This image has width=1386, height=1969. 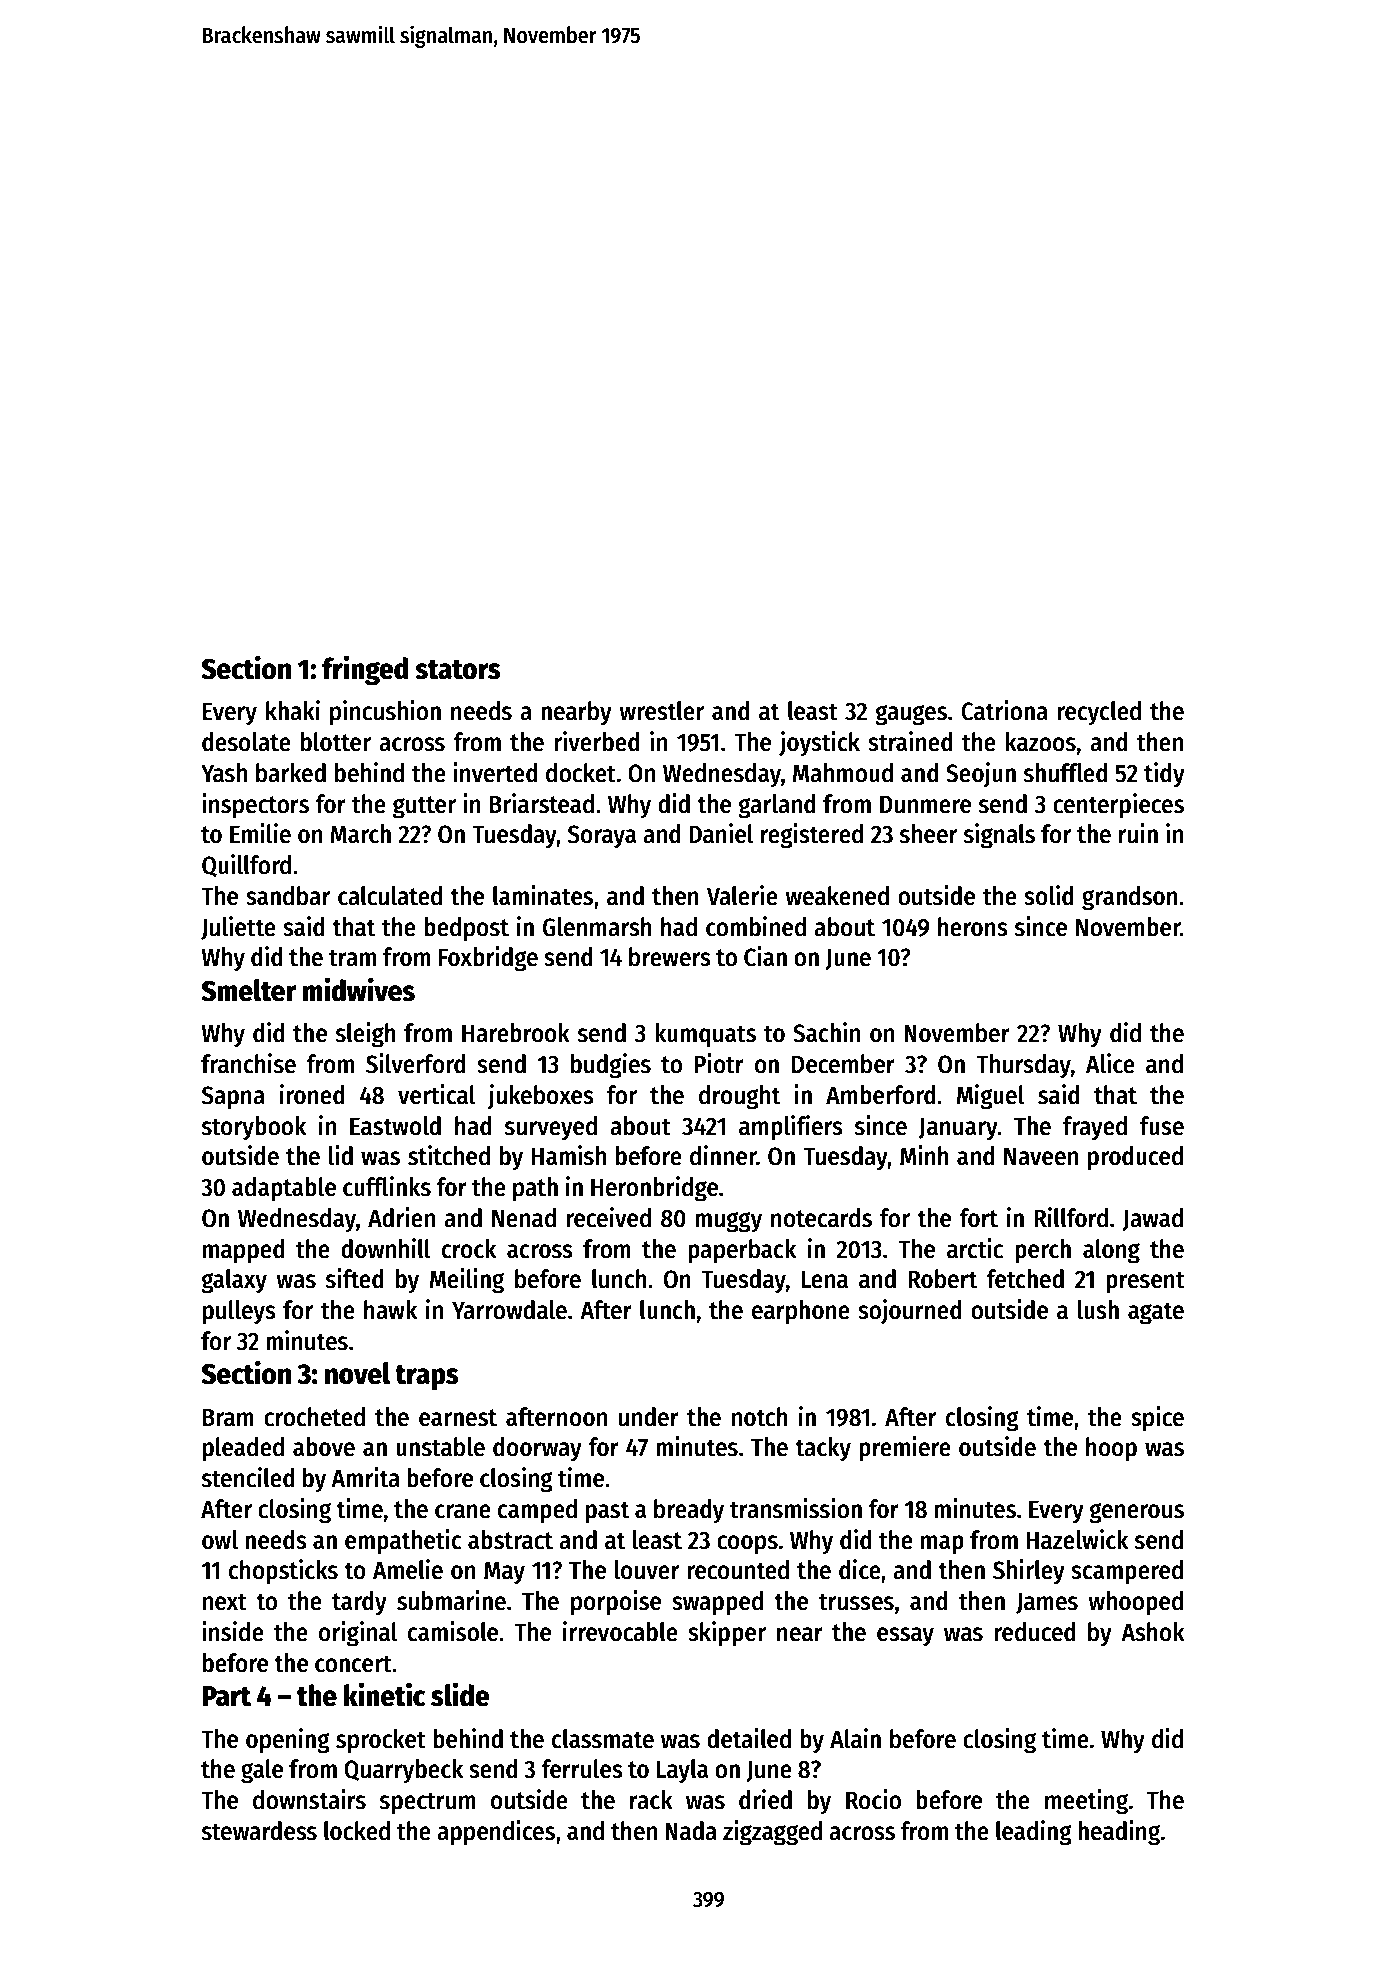 What do you see at coordinates (524, 1218) in the image?
I see `Nenad` at bounding box center [524, 1218].
